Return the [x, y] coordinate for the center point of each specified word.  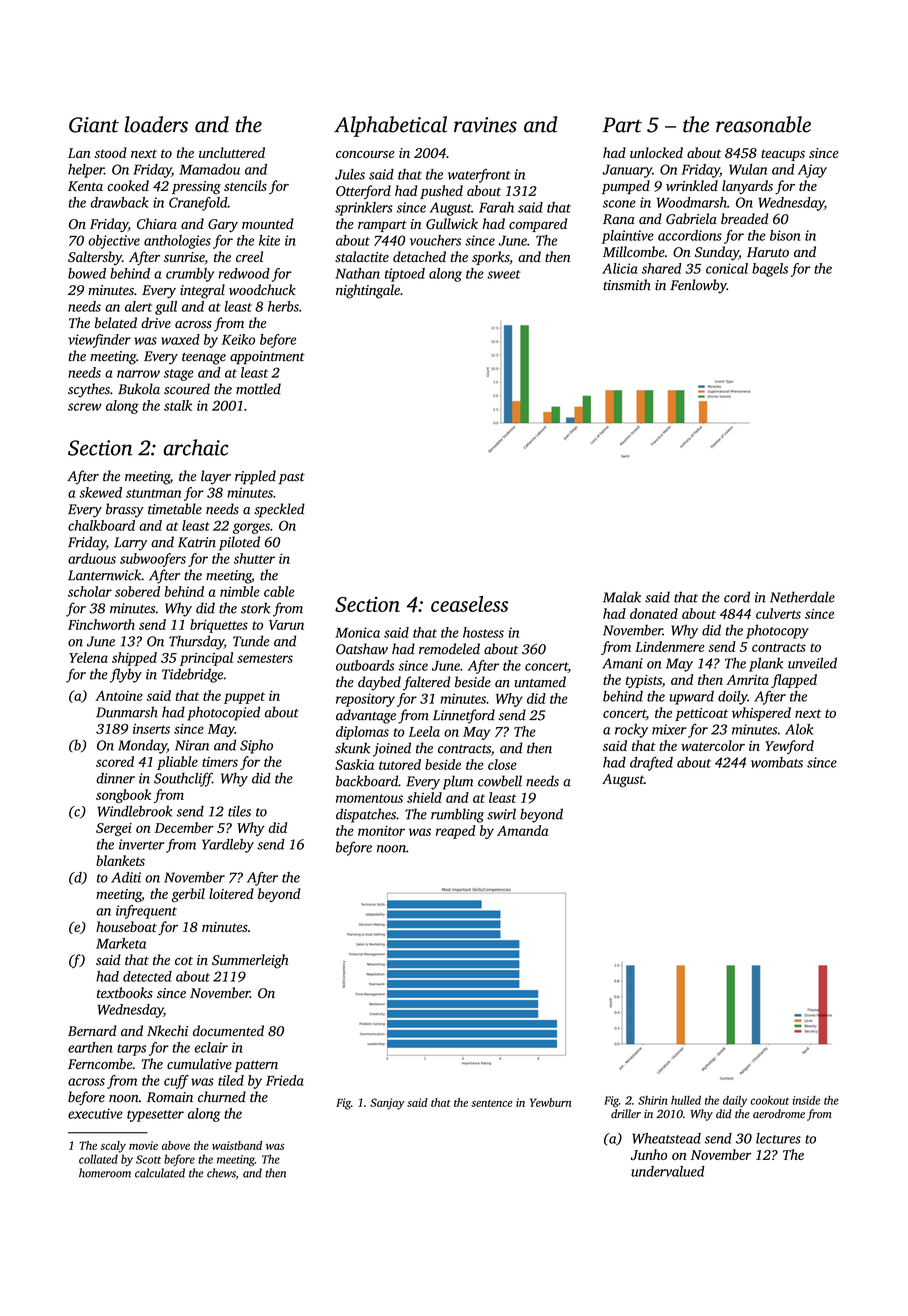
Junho [649, 1154]
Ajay [812, 171]
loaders [156, 124]
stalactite [362, 256]
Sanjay [387, 1104]
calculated [160, 1173]
